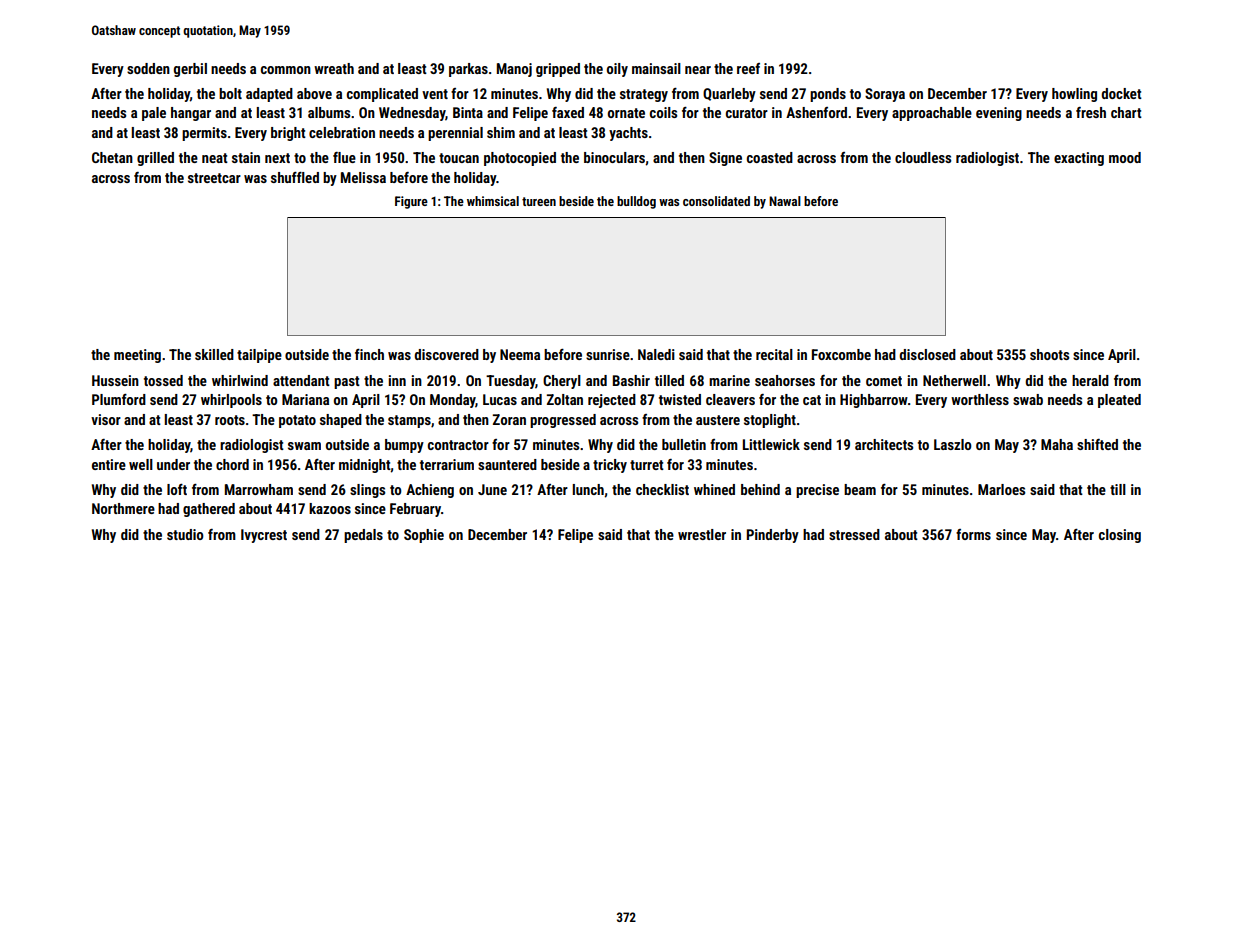 This screenshot has width=1233, height=952. Describe the element at coordinates (684, 444) in the screenshot. I see `bulletin` at that location.
